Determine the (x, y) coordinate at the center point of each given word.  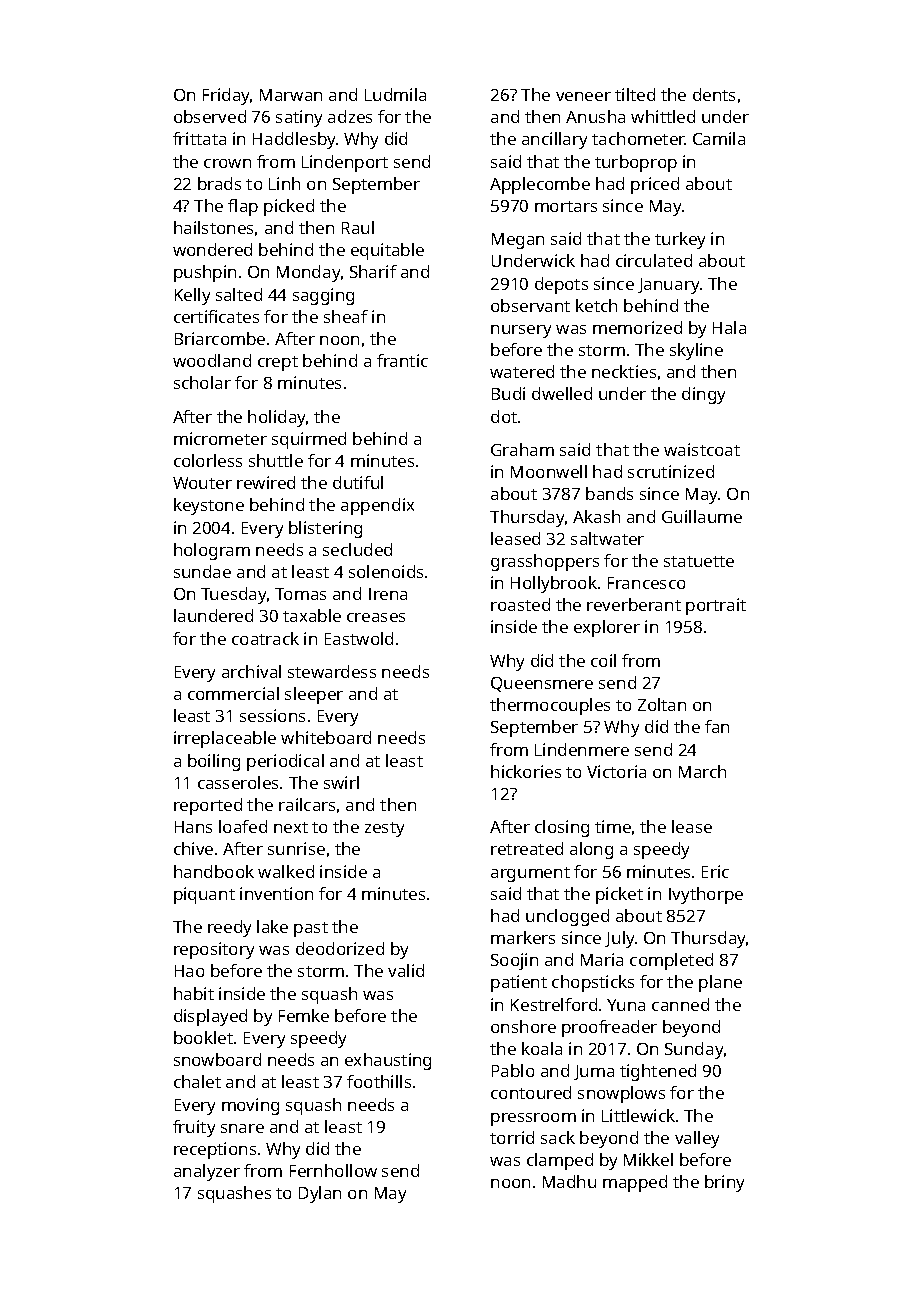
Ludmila (395, 94)
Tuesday (233, 595)
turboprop (636, 163)
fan (717, 726)
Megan (518, 241)
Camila (719, 138)
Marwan (291, 95)
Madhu (569, 1181)
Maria (602, 959)
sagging (323, 296)
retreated (527, 848)
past (311, 929)
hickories (526, 771)
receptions (215, 1150)
